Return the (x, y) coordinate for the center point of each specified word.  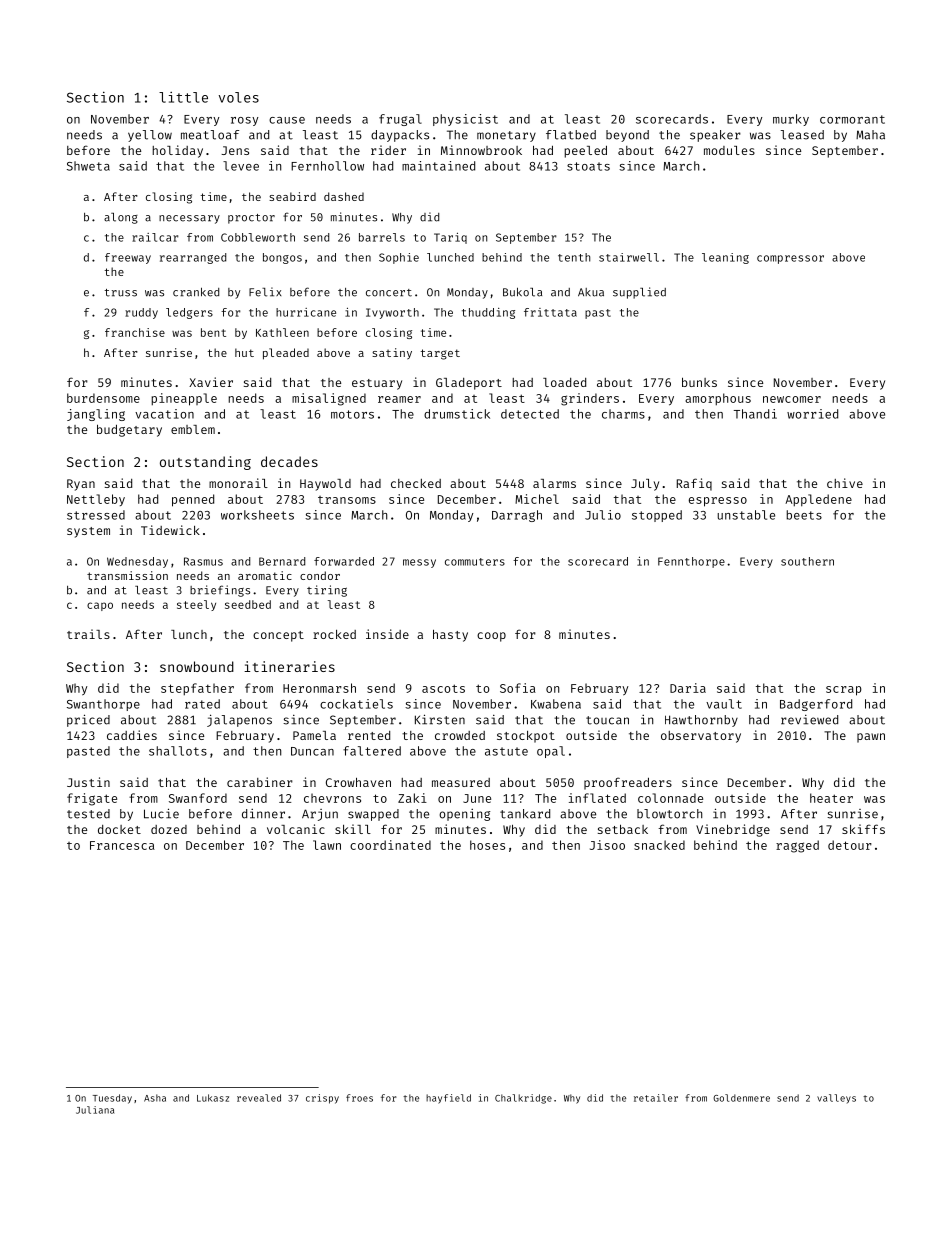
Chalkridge (523, 1099)
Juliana (95, 1110)
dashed (344, 196)
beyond (627, 136)
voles (239, 97)
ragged (797, 846)
